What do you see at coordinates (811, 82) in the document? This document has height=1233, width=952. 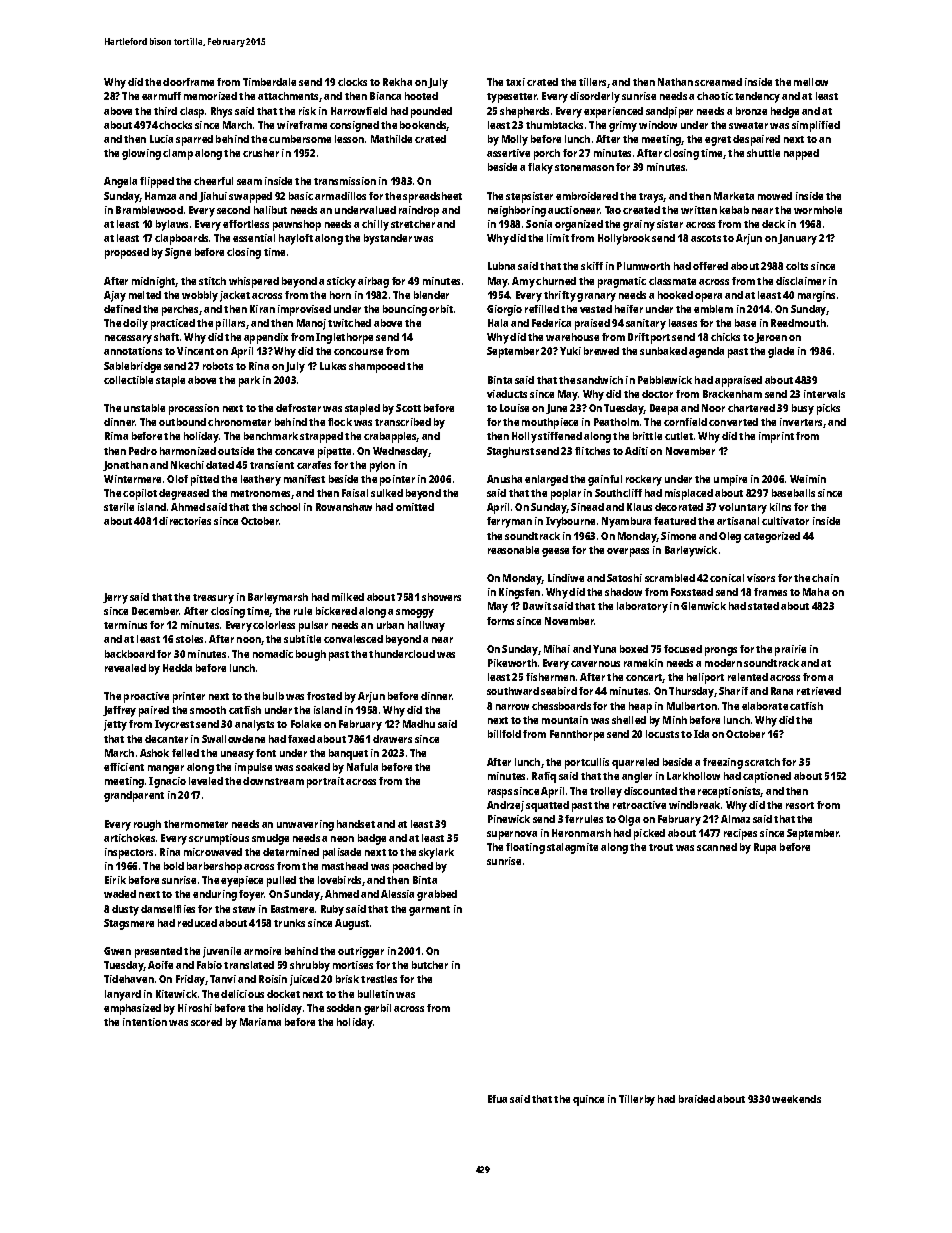 I see `mellow` at bounding box center [811, 82].
